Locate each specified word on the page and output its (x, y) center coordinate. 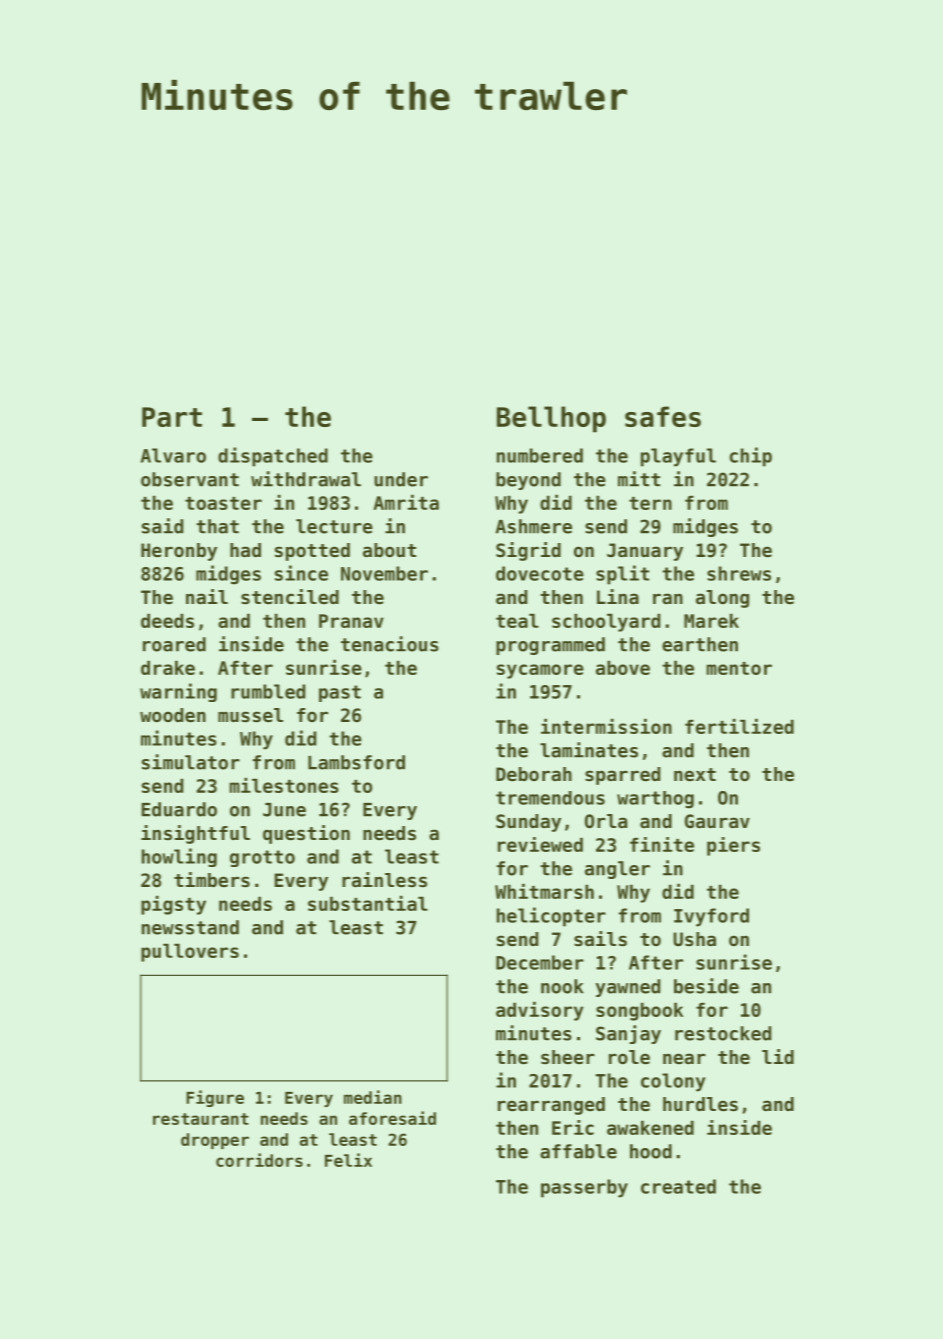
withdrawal (306, 479)
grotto (262, 858)
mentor (739, 668)
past (340, 693)
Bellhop (551, 419)
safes (663, 416)
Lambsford (356, 762)
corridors (259, 1160)
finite (662, 844)
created (678, 1186)
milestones (284, 785)
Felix (348, 1160)
